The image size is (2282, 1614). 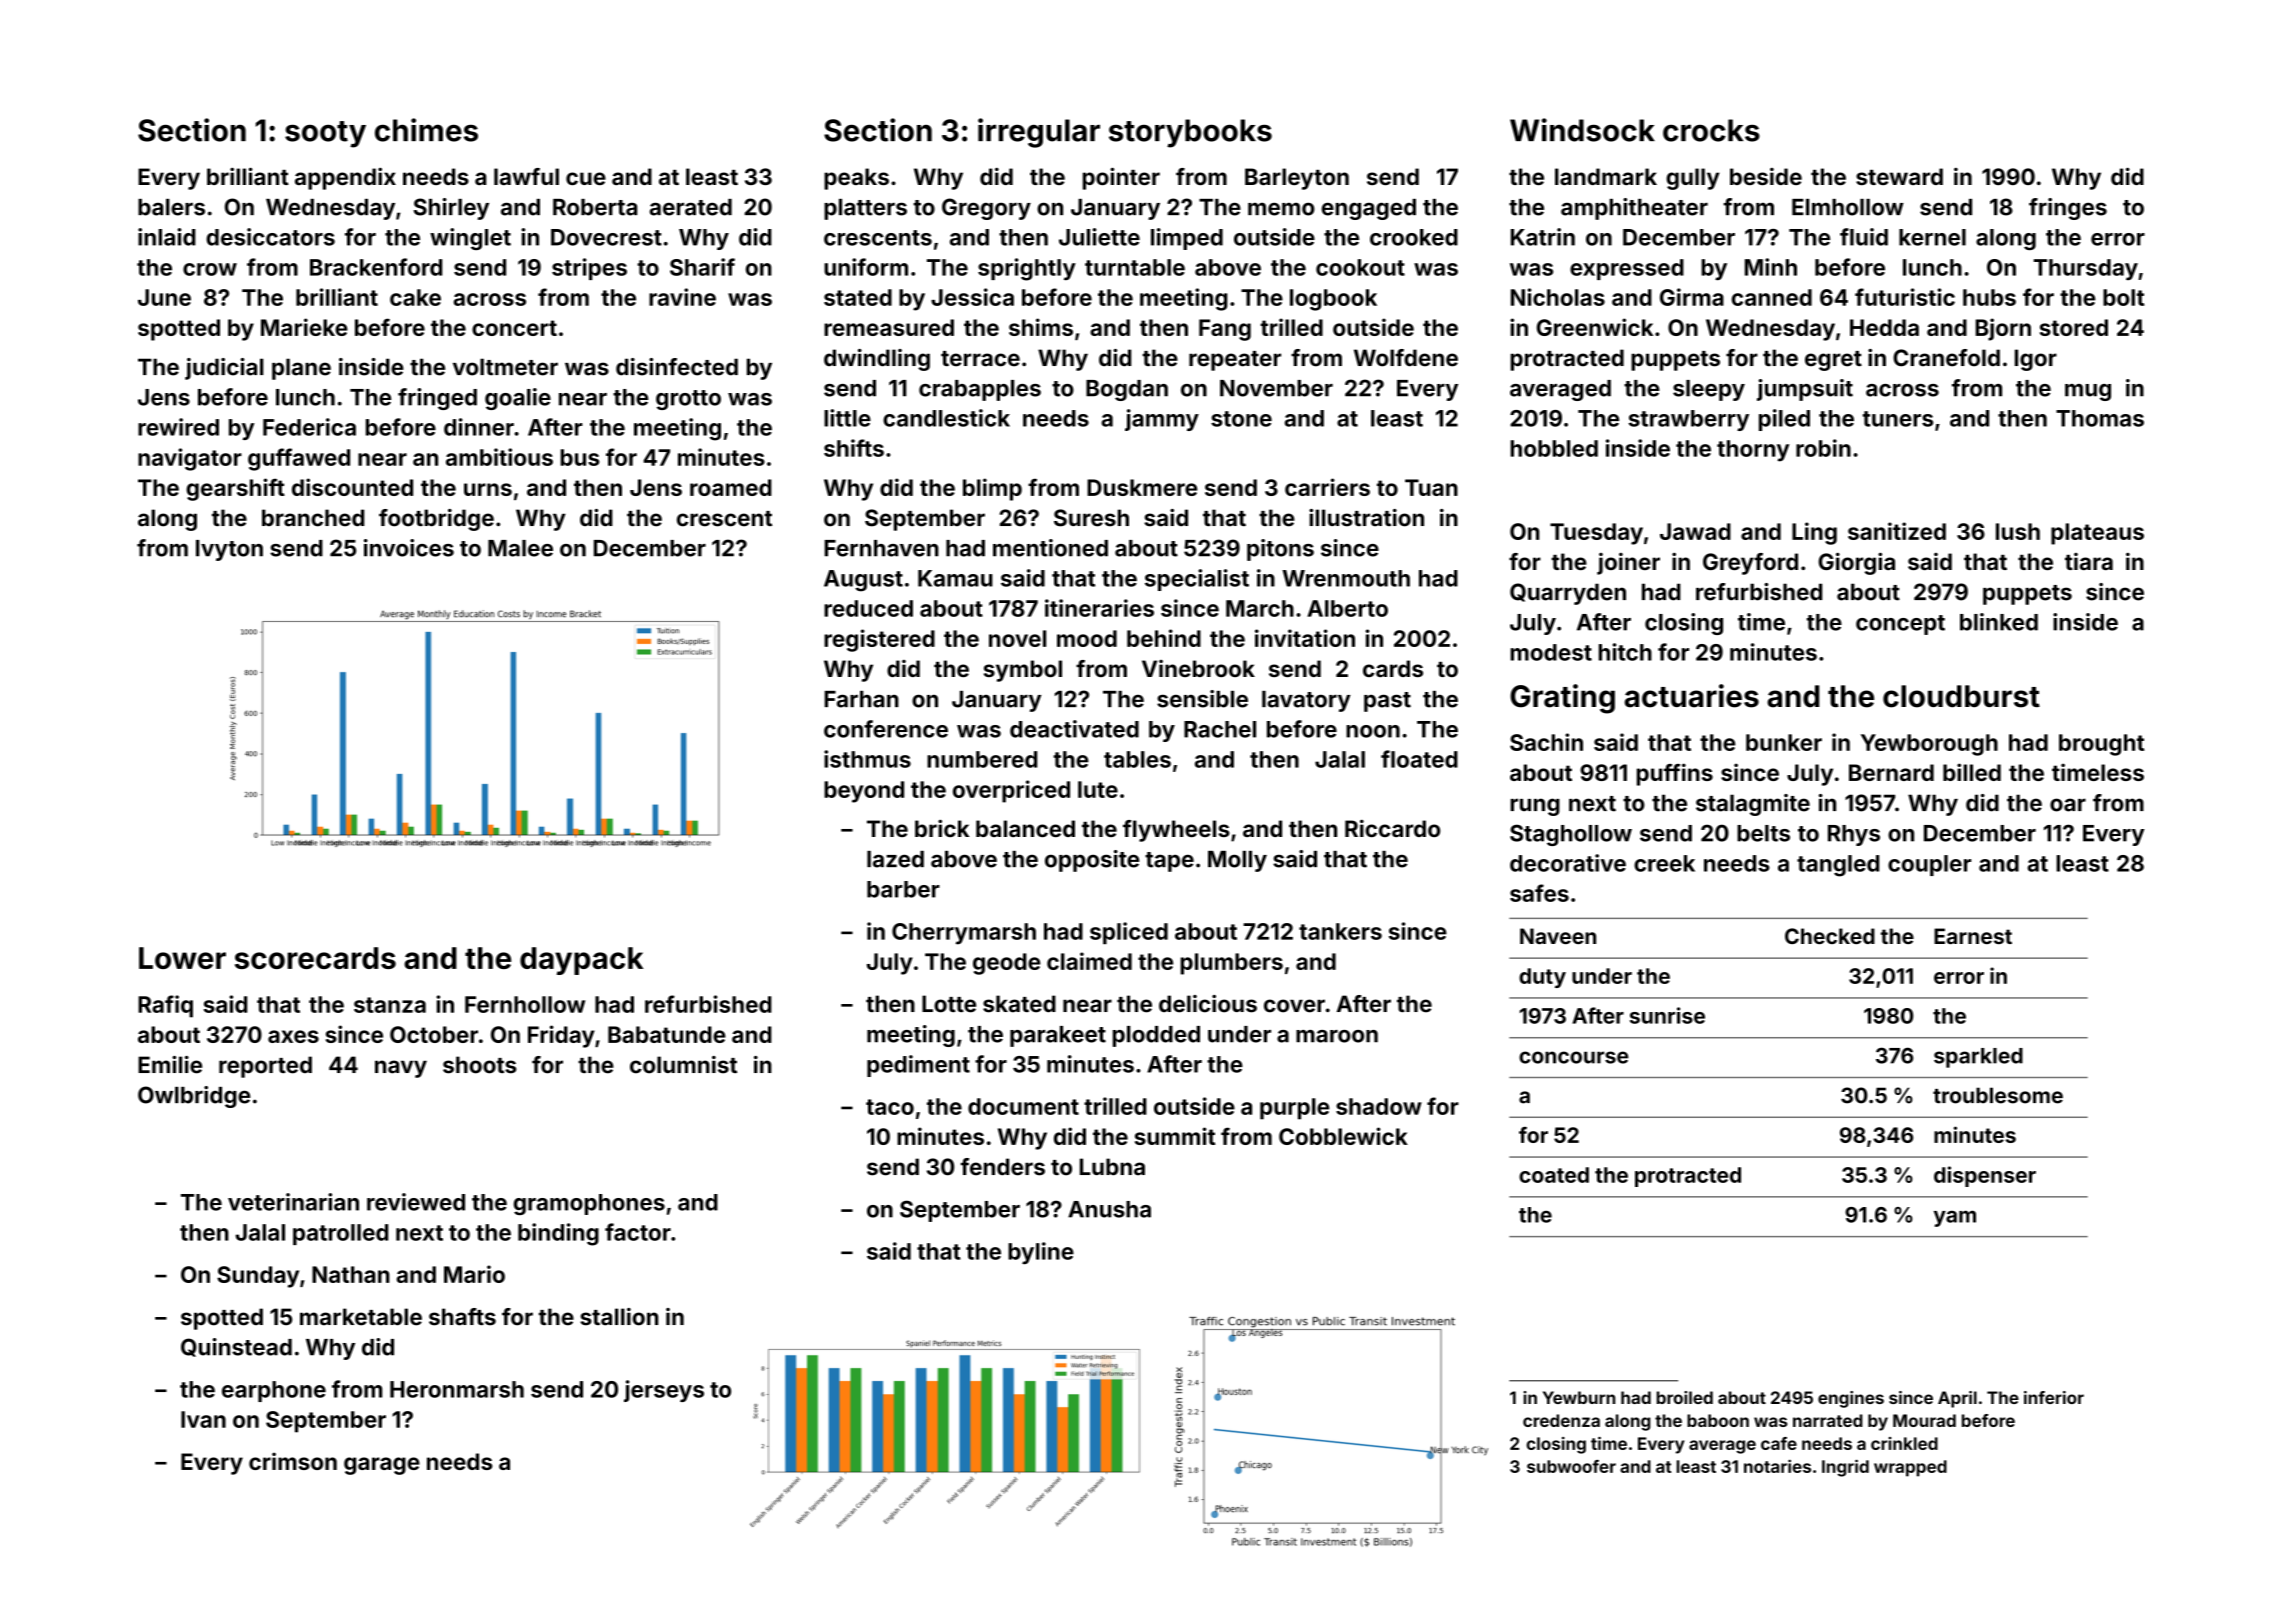 What do you see at coordinates (2054, 1397) in the screenshot?
I see `inferior` at bounding box center [2054, 1397].
